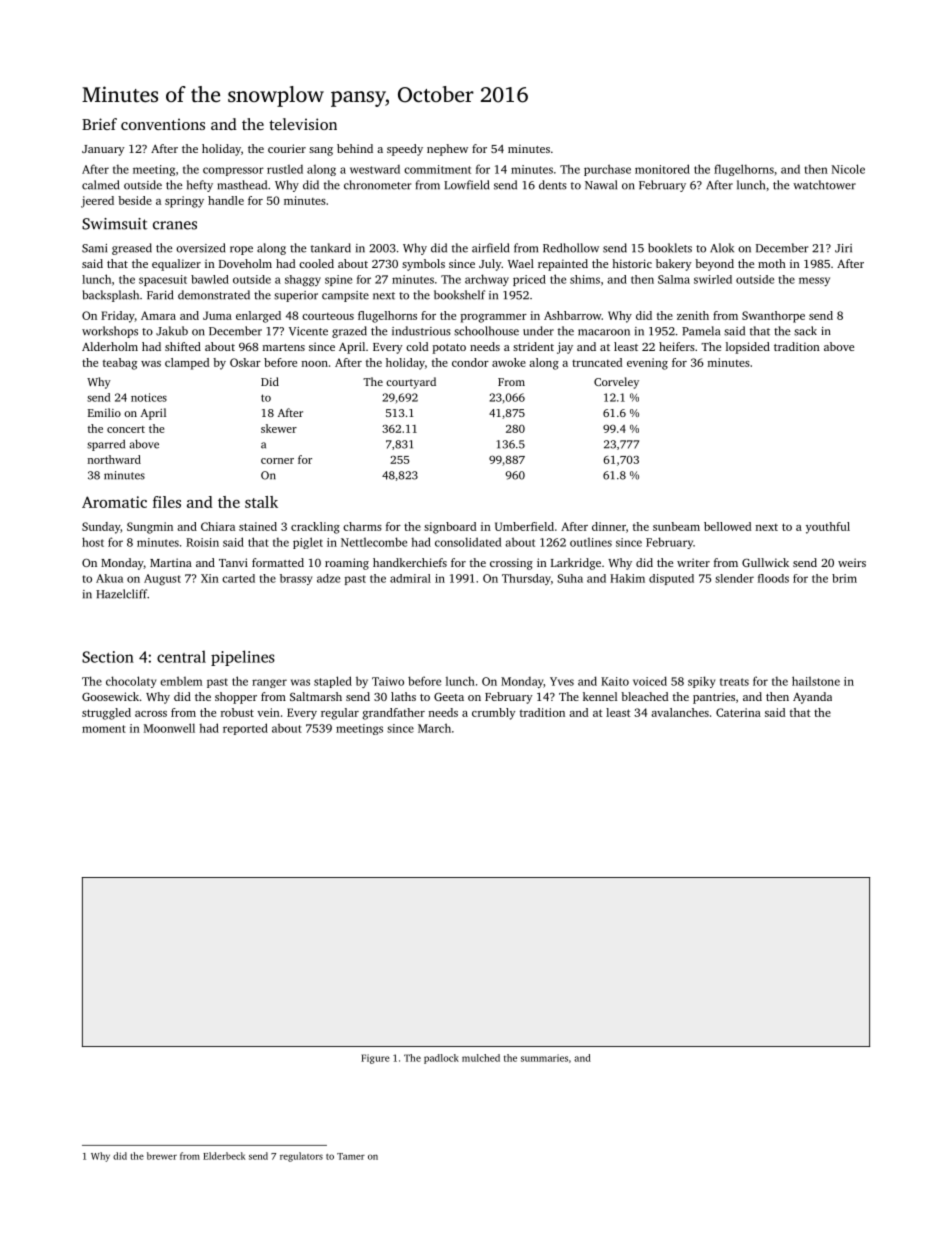 The image size is (952, 1233). Describe the element at coordinates (301, 1157) in the page. I see `regulators` at that location.
